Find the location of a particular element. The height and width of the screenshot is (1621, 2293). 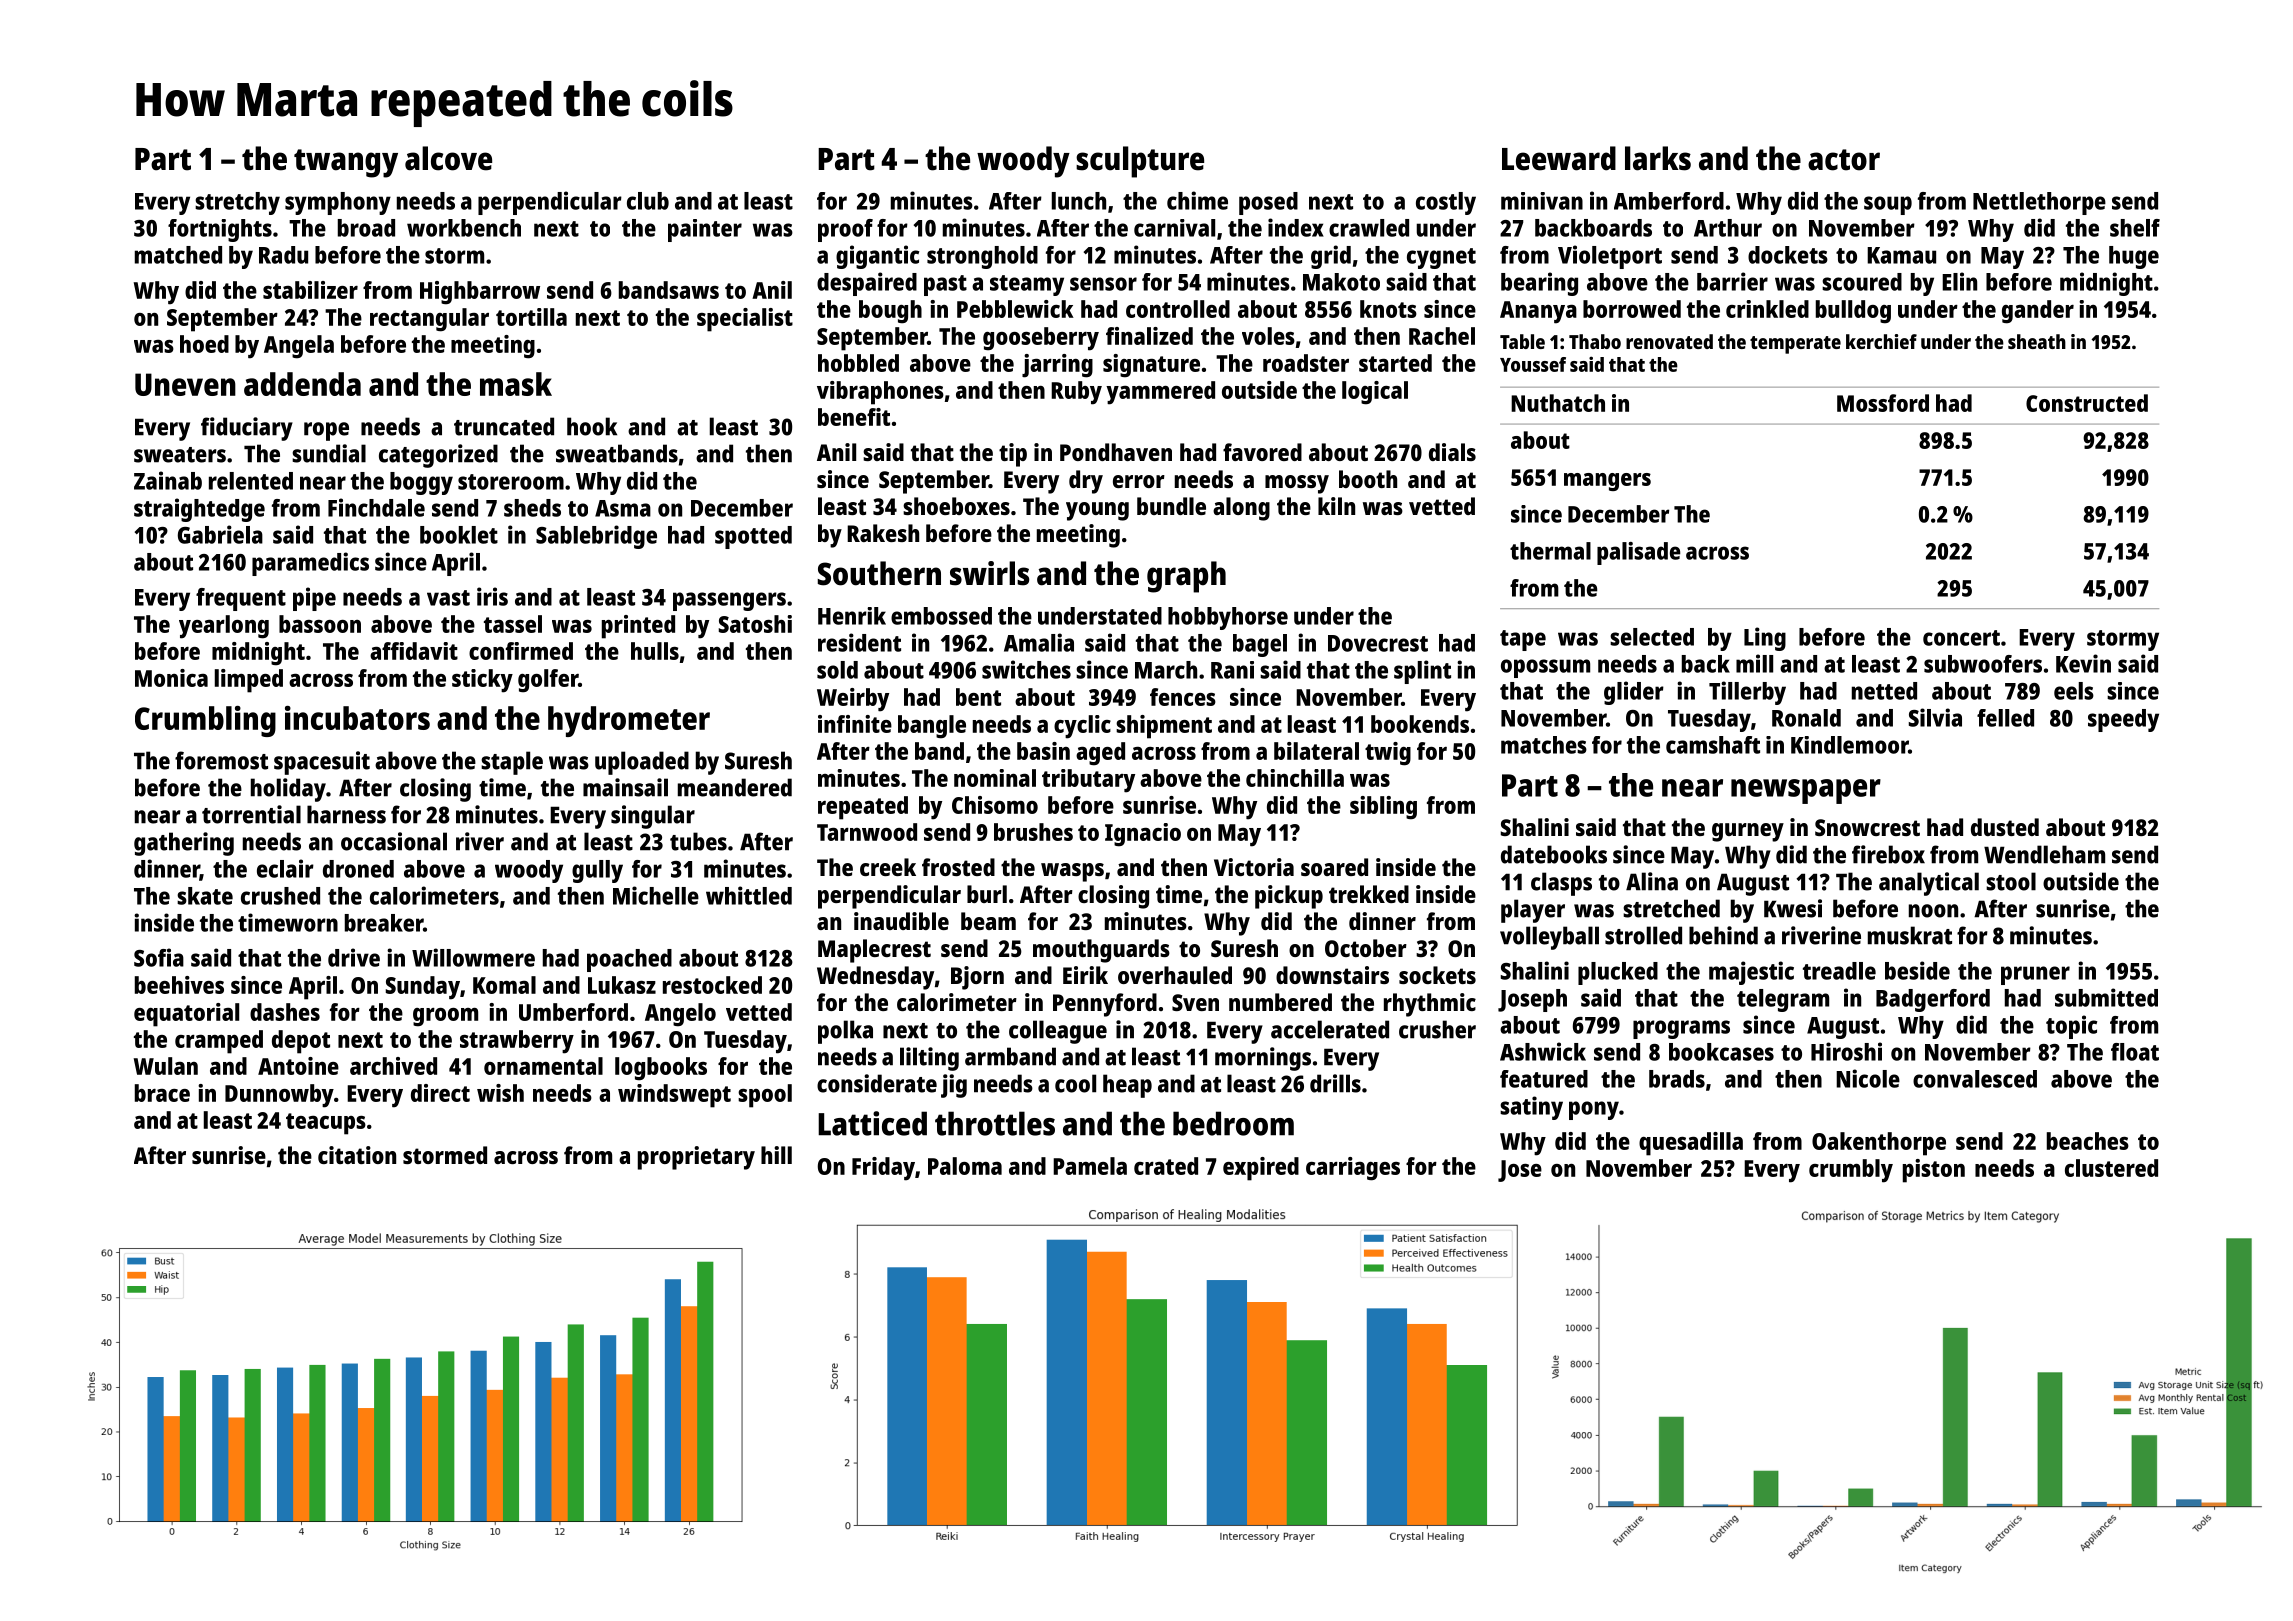

bookcases is located at coordinates (1721, 1052).
